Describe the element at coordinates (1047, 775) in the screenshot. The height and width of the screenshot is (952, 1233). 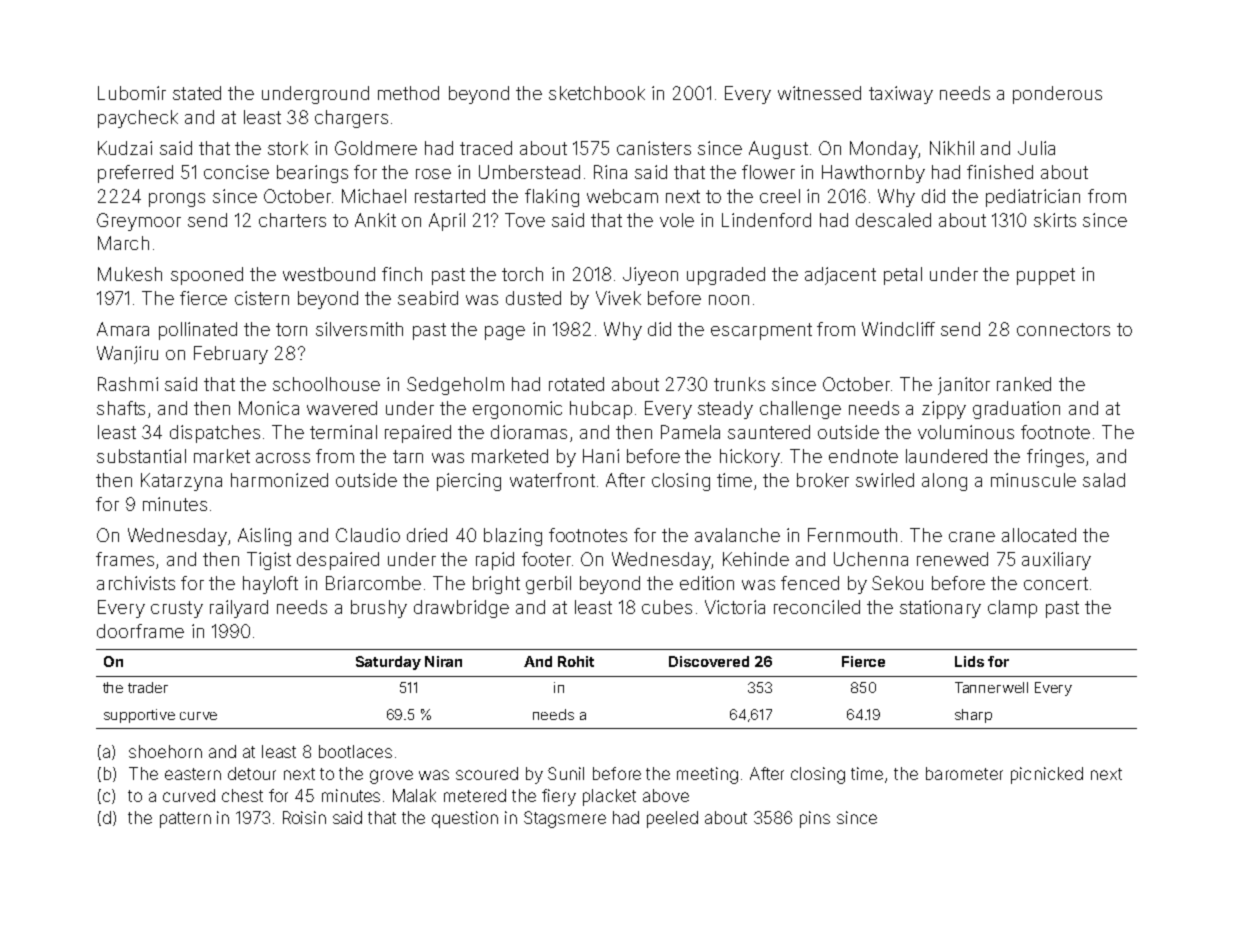
I see `picnicked` at that location.
